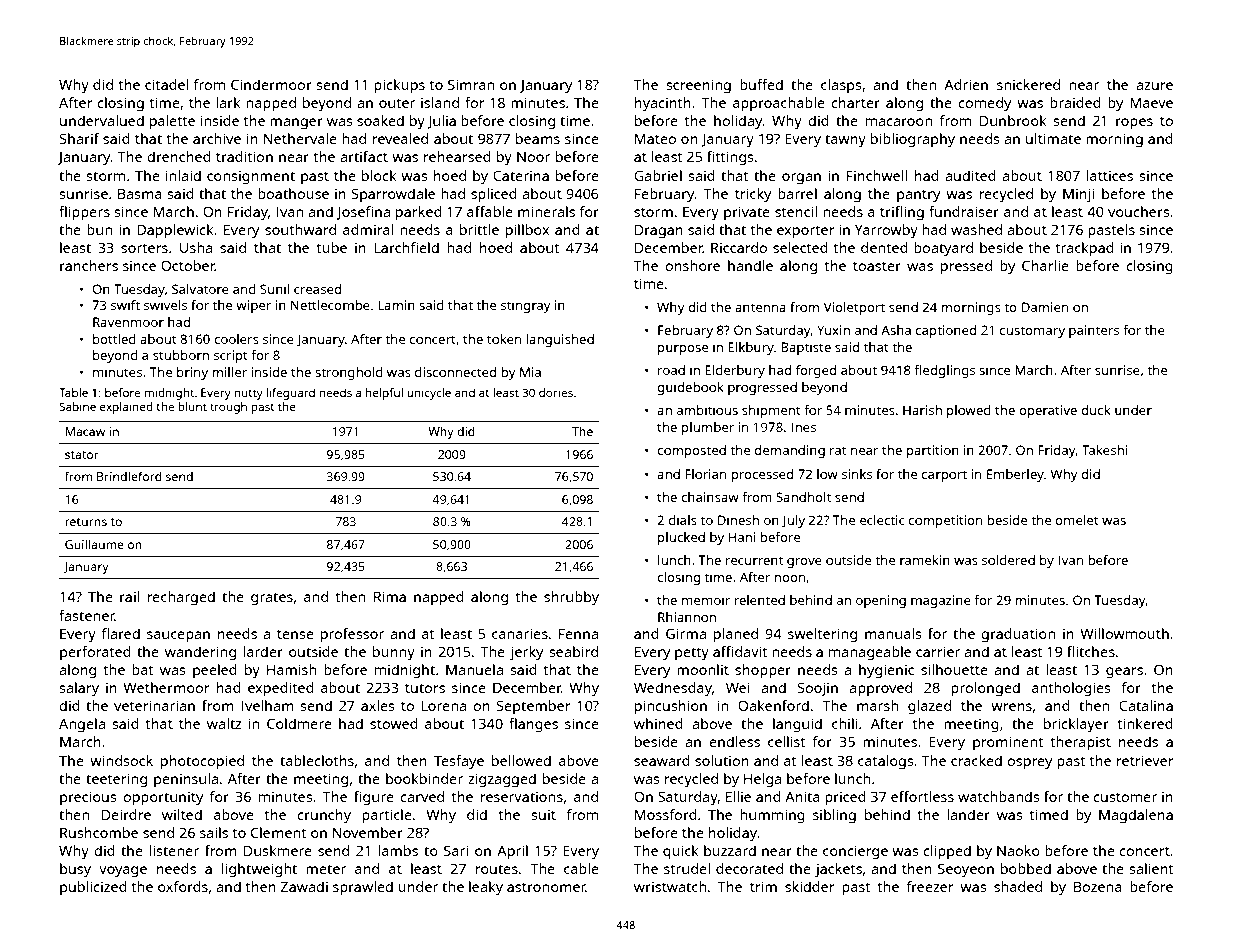 This image has width=1233, height=952. What do you see at coordinates (304, 886) in the image?
I see `Zawadi` at bounding box center [304, 886].
